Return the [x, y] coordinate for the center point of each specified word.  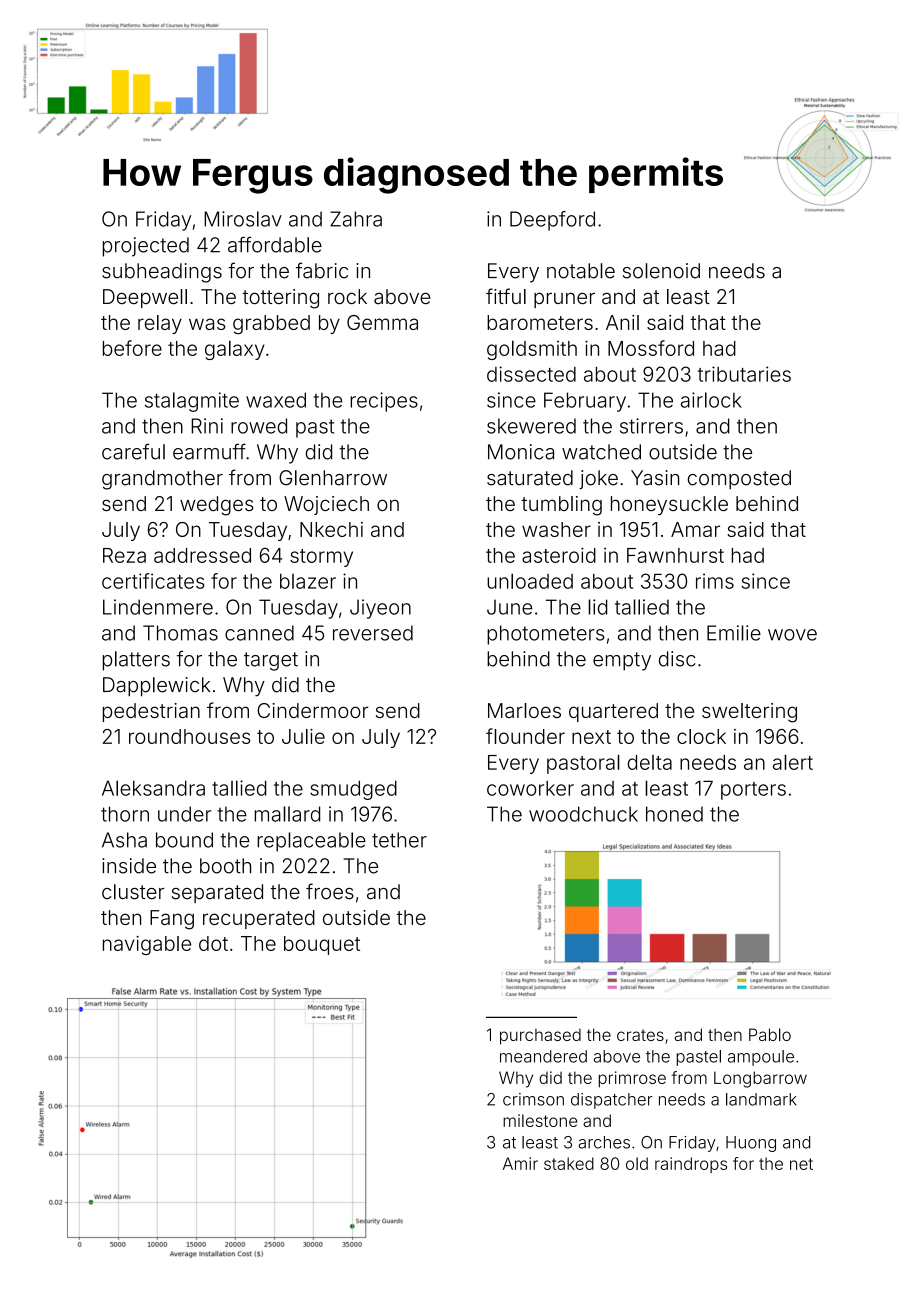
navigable [147, 945]
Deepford [552, 221]
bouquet [322, 945]
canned [259, 633]
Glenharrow [333, 478]
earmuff [209, 451]
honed [674, 814]
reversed [373, 633]
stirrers [651, 426]
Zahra [356, 219]
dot [213, 943]
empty [622, 661]
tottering [281, 299]
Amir [520, 1163]
